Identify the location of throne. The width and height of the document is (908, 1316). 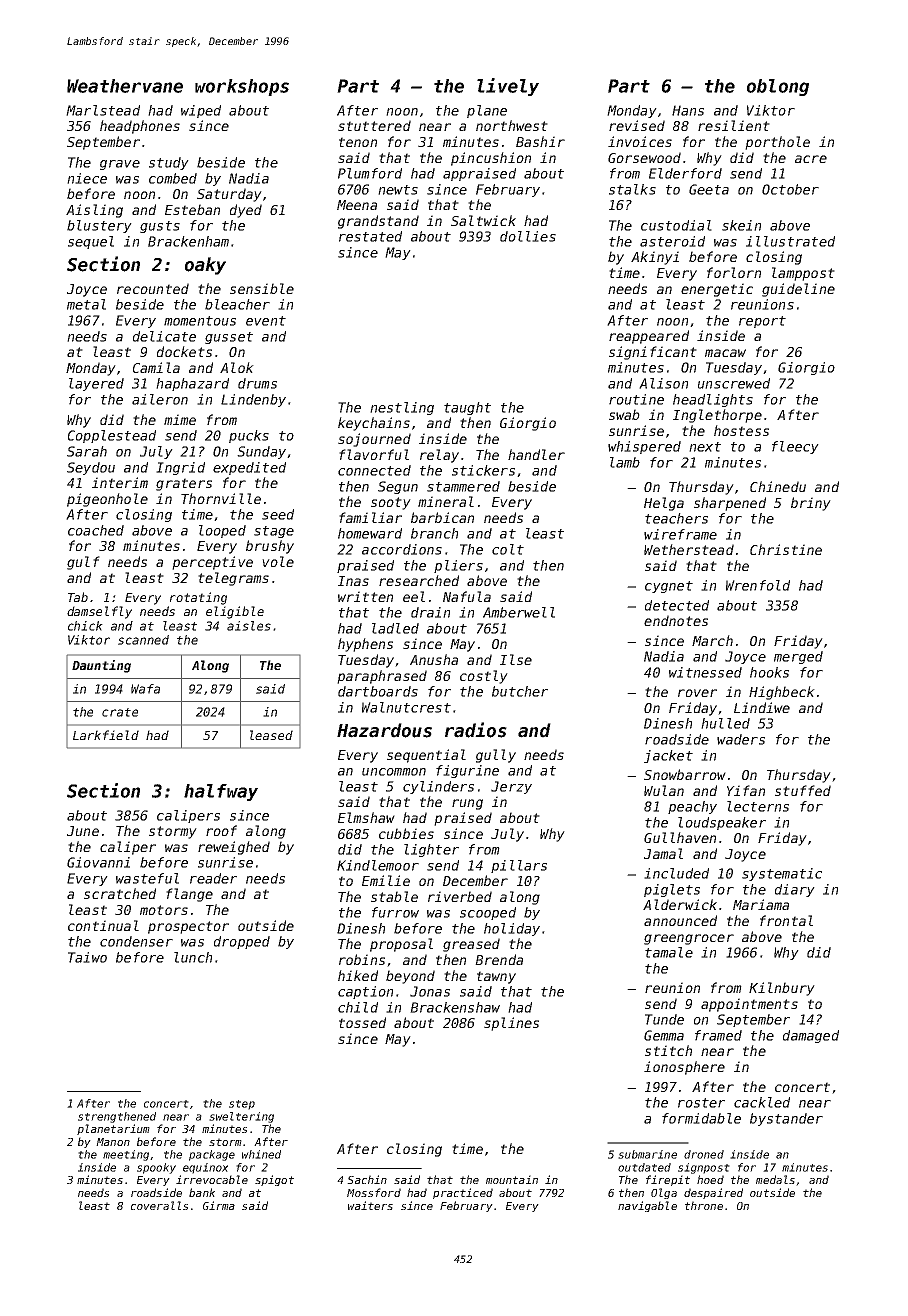
(704, 1205).
